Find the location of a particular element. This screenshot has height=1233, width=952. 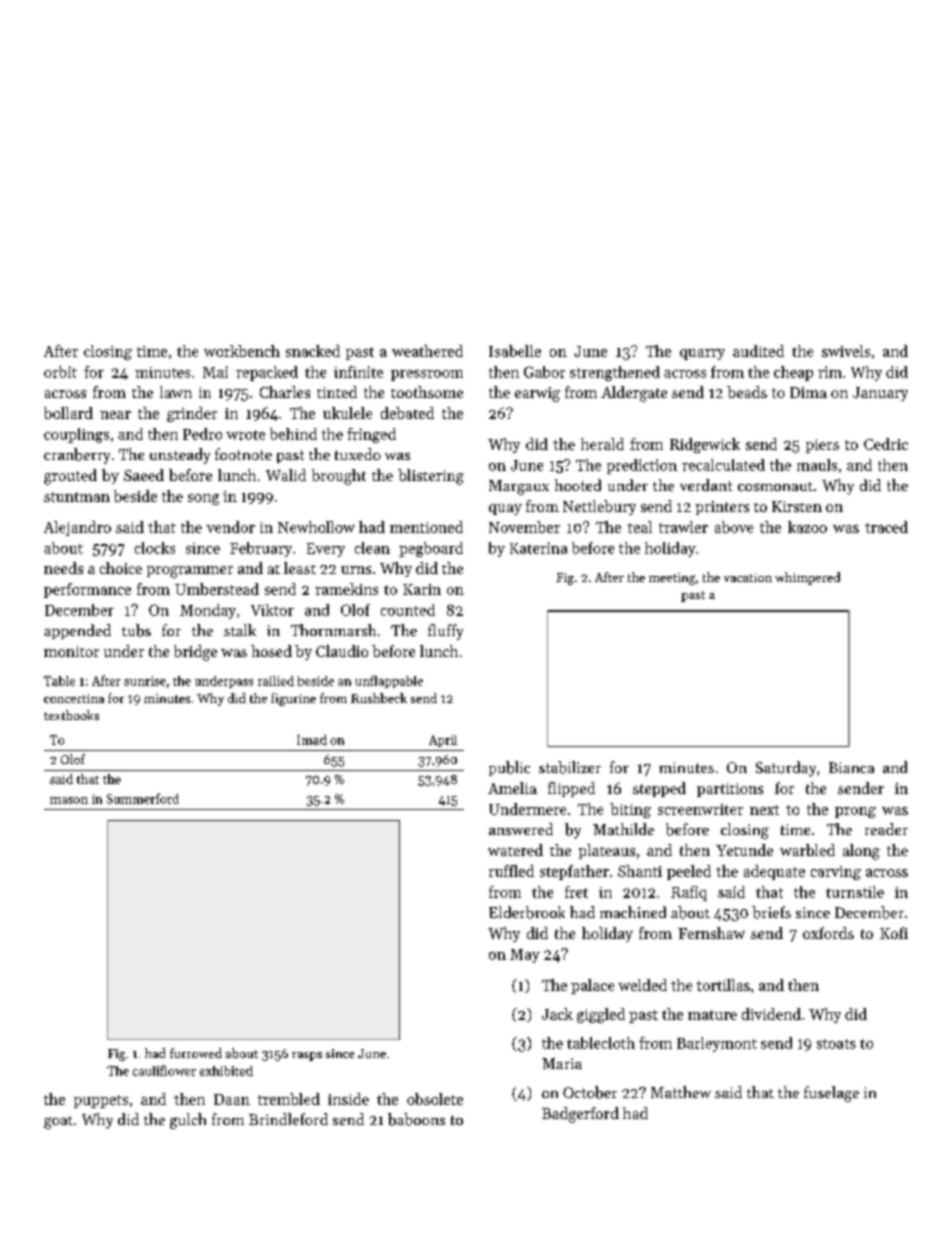

mason is located at coordinates (69, 800).
